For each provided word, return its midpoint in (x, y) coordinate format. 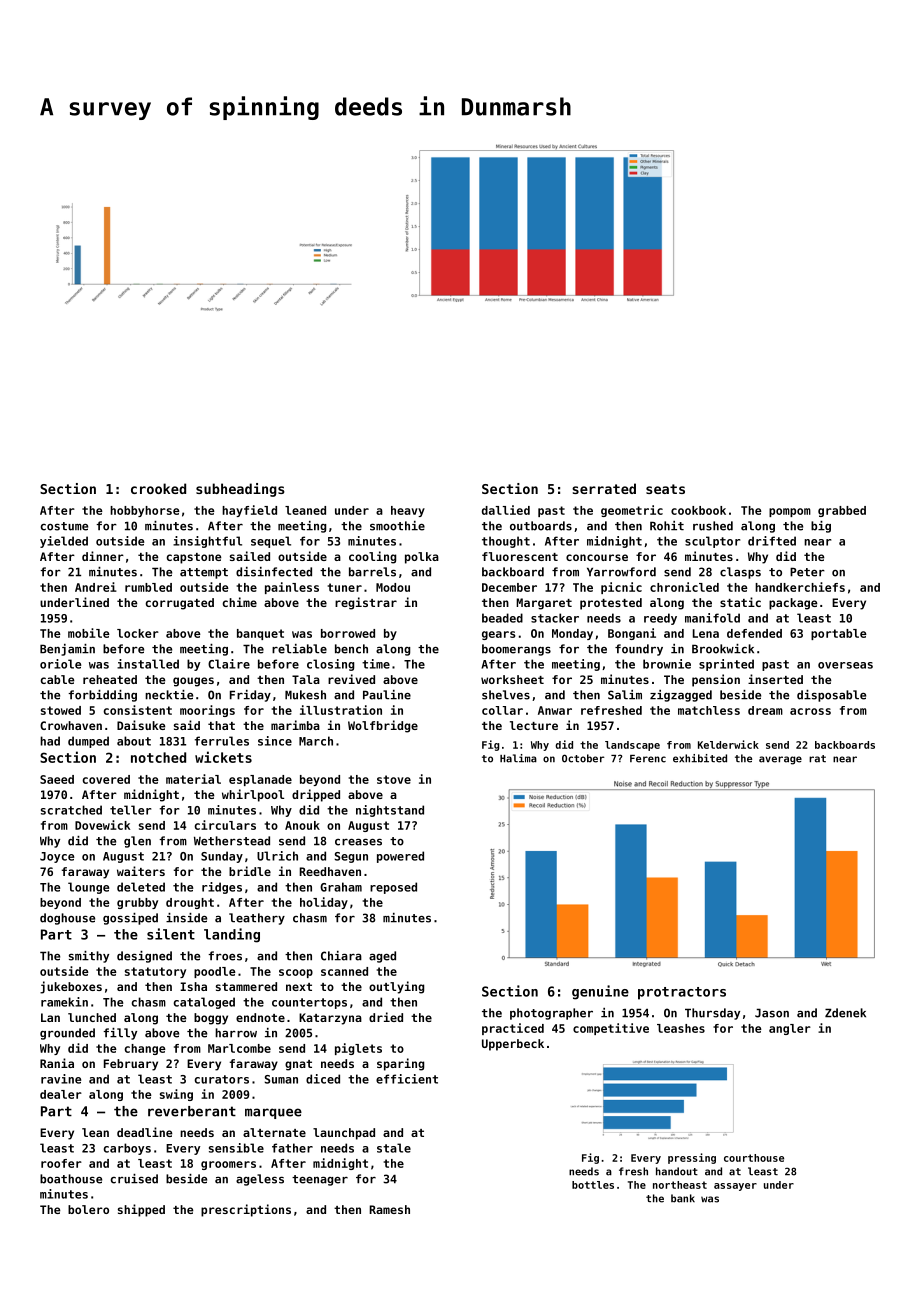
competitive (611, 1029)
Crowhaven (71, 725)
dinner (103, 556)
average (780, 760)
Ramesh (389, 1209)
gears (498, 635)
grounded (67, 1034)
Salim (625, 695)
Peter (807, 572)
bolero (88, 1209)
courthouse (754, 1158)
